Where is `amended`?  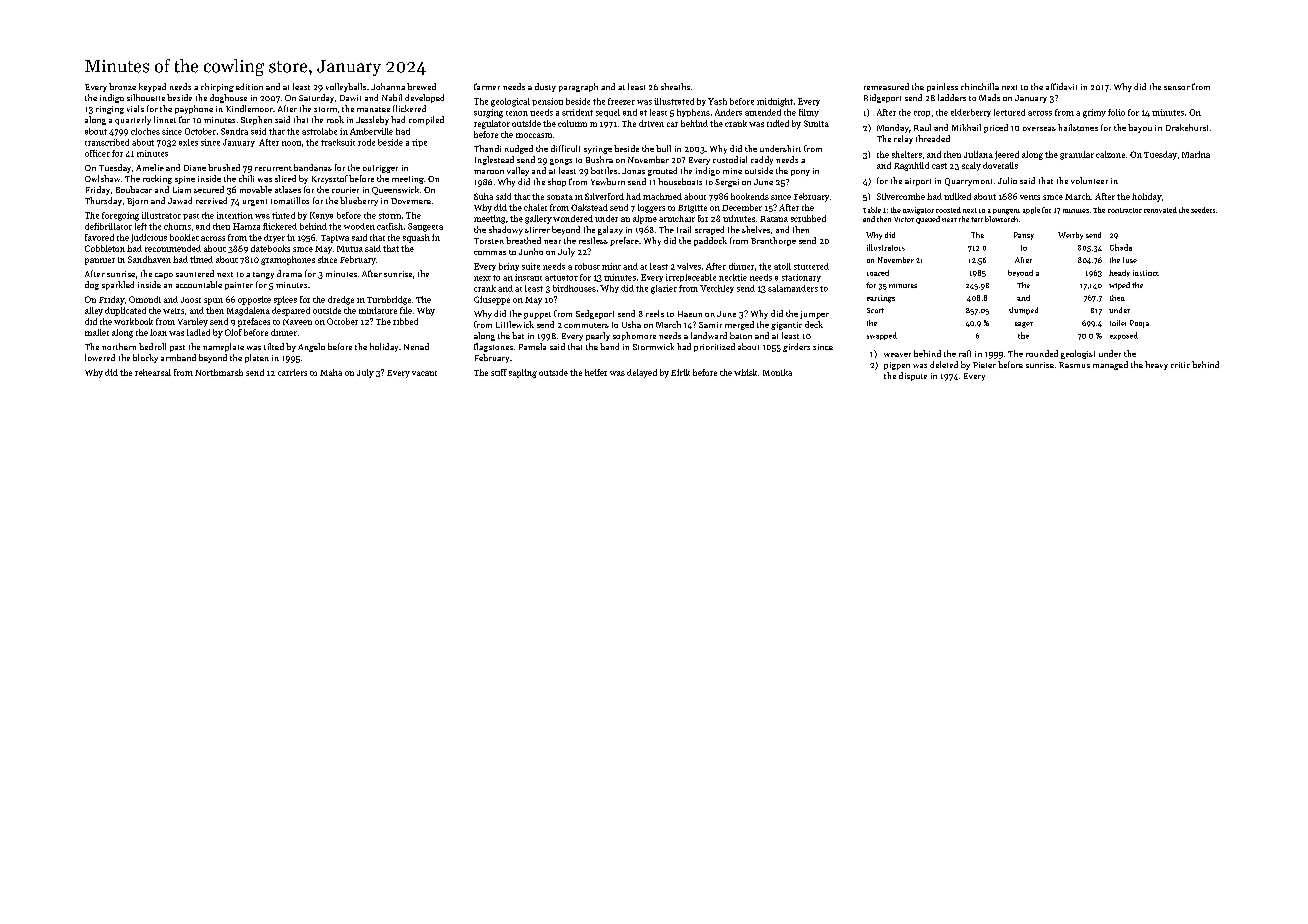
amended is located at coordinates (763, 112).
